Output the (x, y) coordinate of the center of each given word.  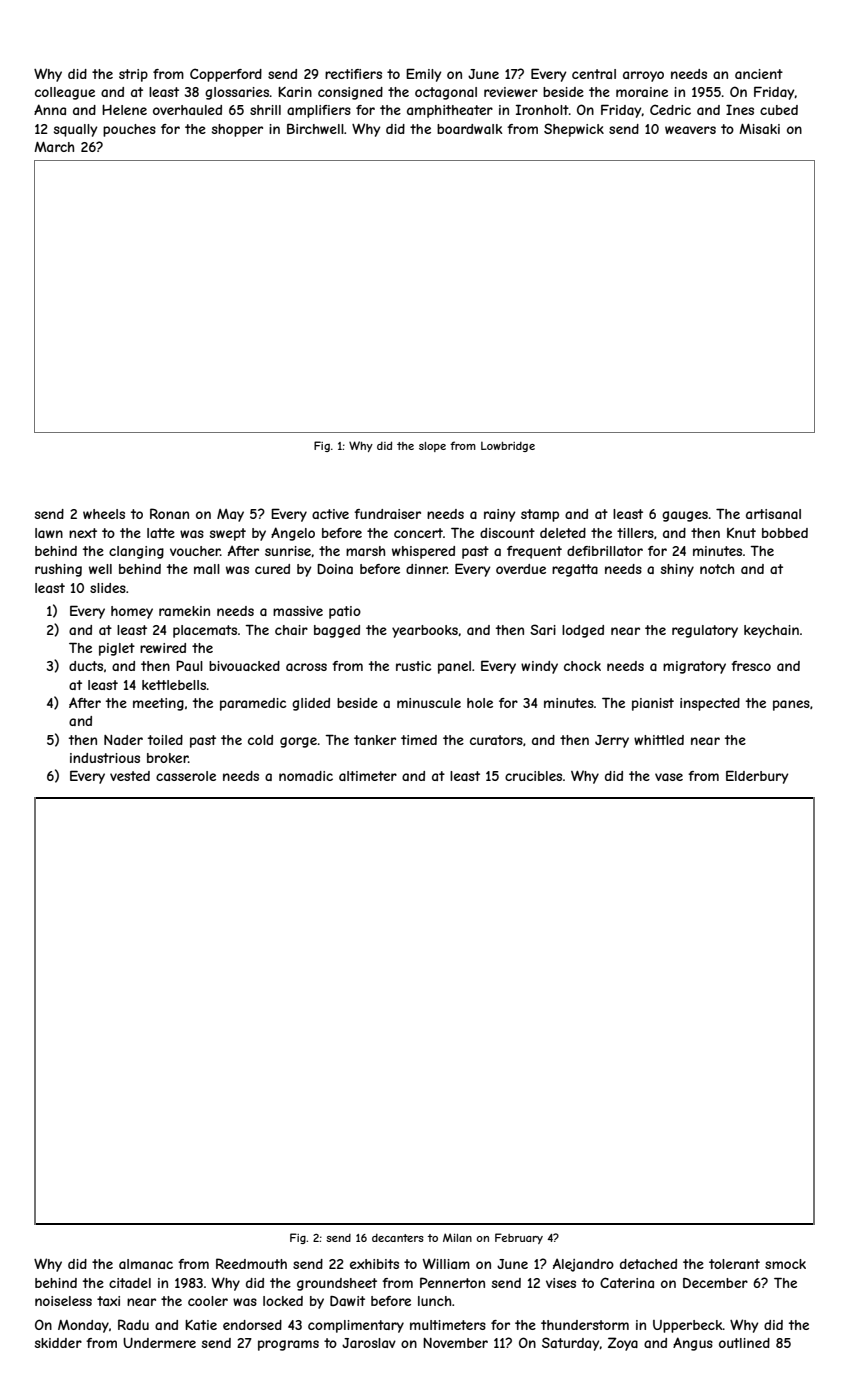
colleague (65, 93)
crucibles (533, 776)
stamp (540, 515)
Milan (457, 1237)
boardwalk (470, 129)
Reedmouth (251, 1263)
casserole (186, 776)
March (54, 147)
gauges (685, 516)
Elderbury (757, 777)
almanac (146, 1264)
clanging (136, 552)
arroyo (643, 76)
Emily (424, 75)
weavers (690, 130)
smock (785, 1264)
